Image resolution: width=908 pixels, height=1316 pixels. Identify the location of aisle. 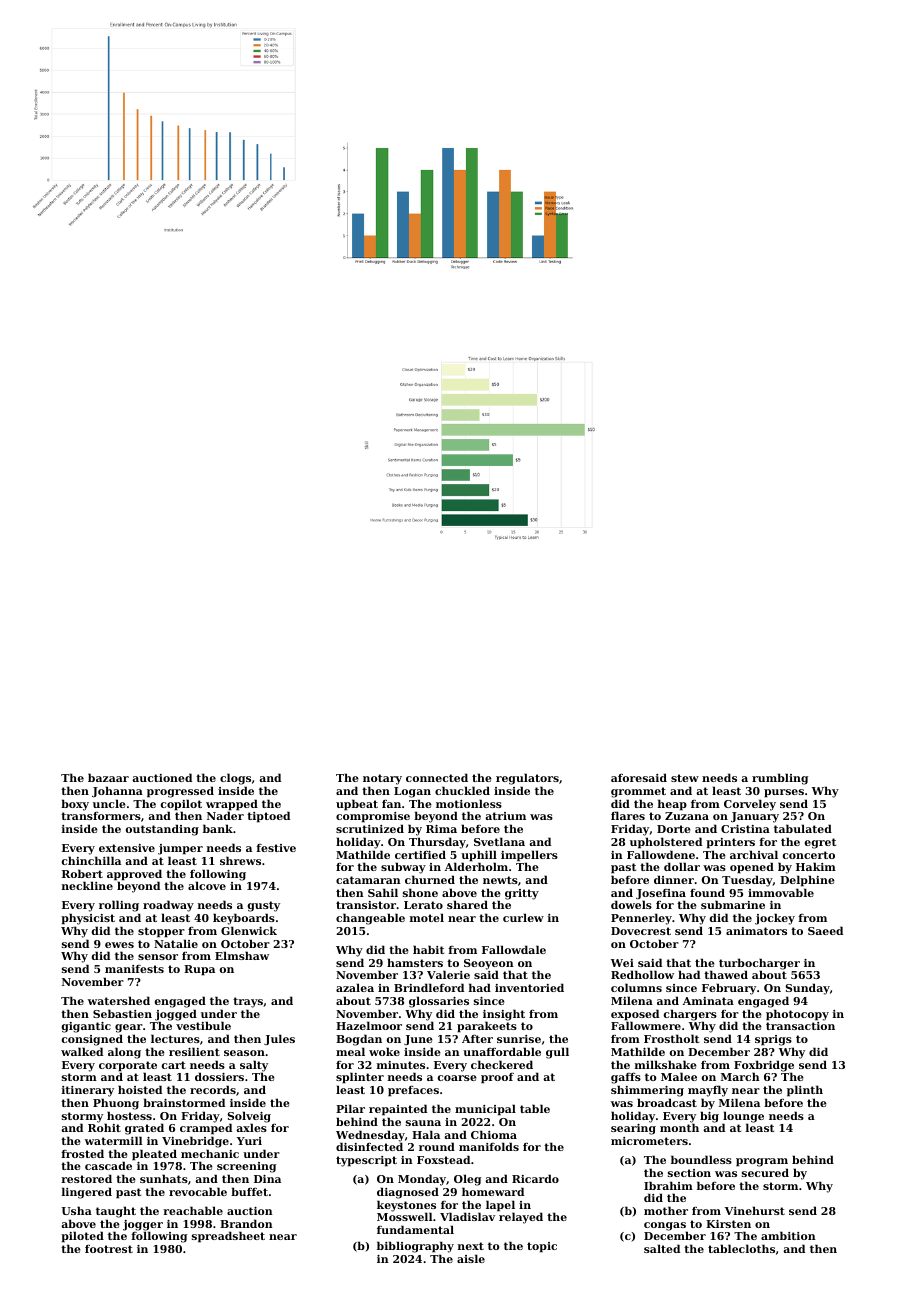
(471, 1258).
